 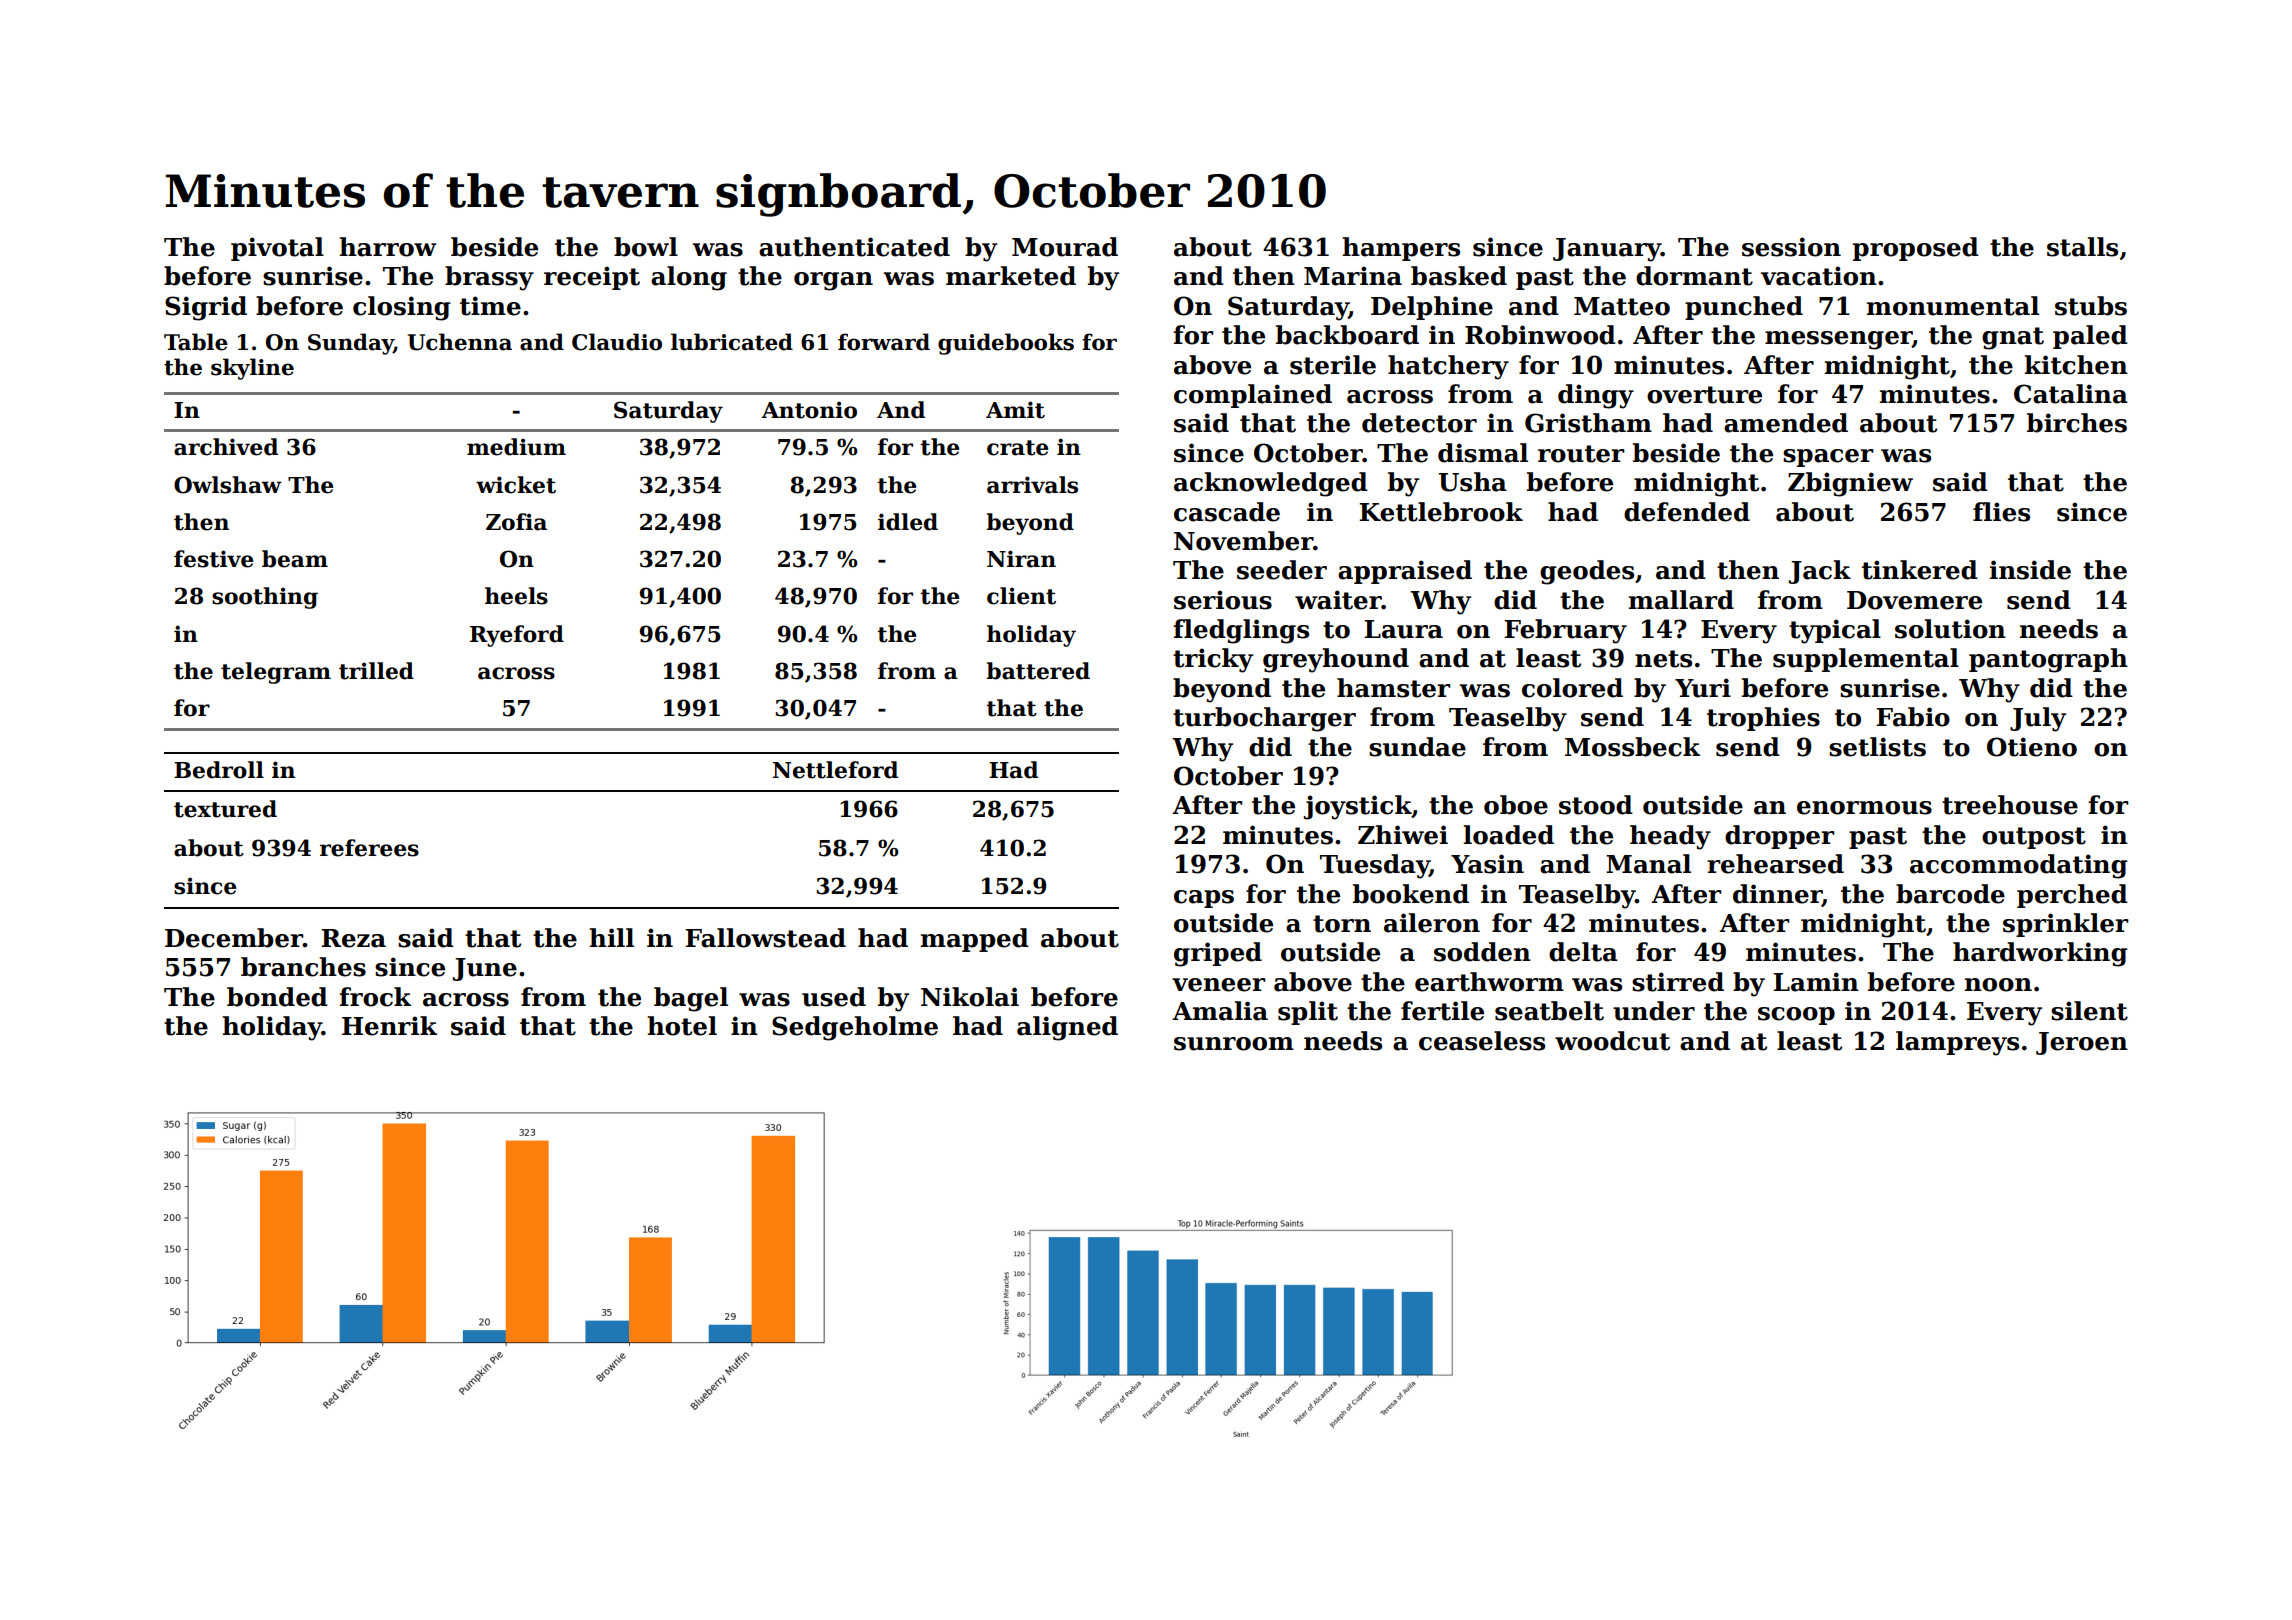 What do you see at coordinates (1336, 660) in the screenshot?
I see `greyhound` at bounding box center [1336, 660].
